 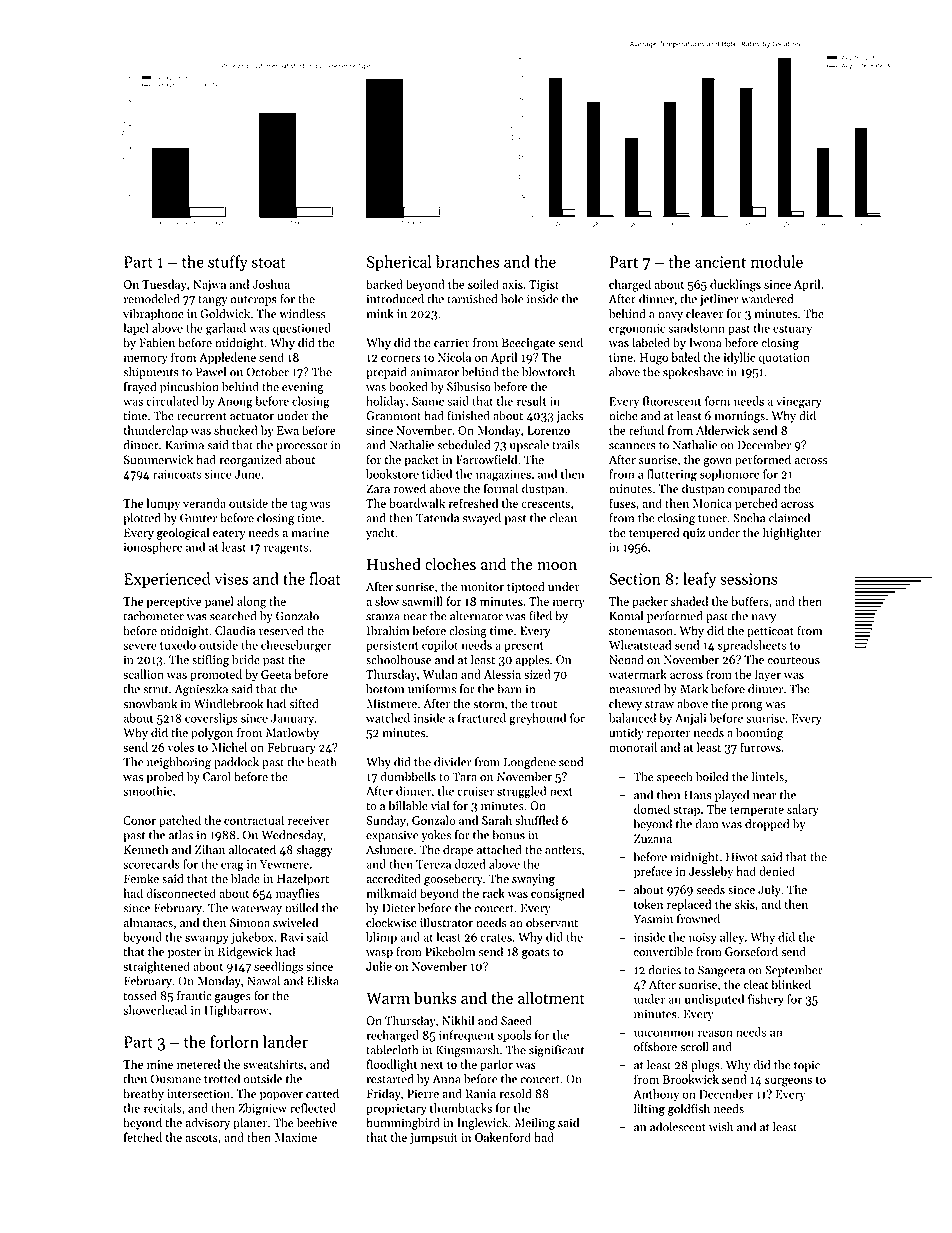 What do you see at coordinates (228, 263) in the screenshot?
I see `stuffy` at bounding box center [228, 263].
